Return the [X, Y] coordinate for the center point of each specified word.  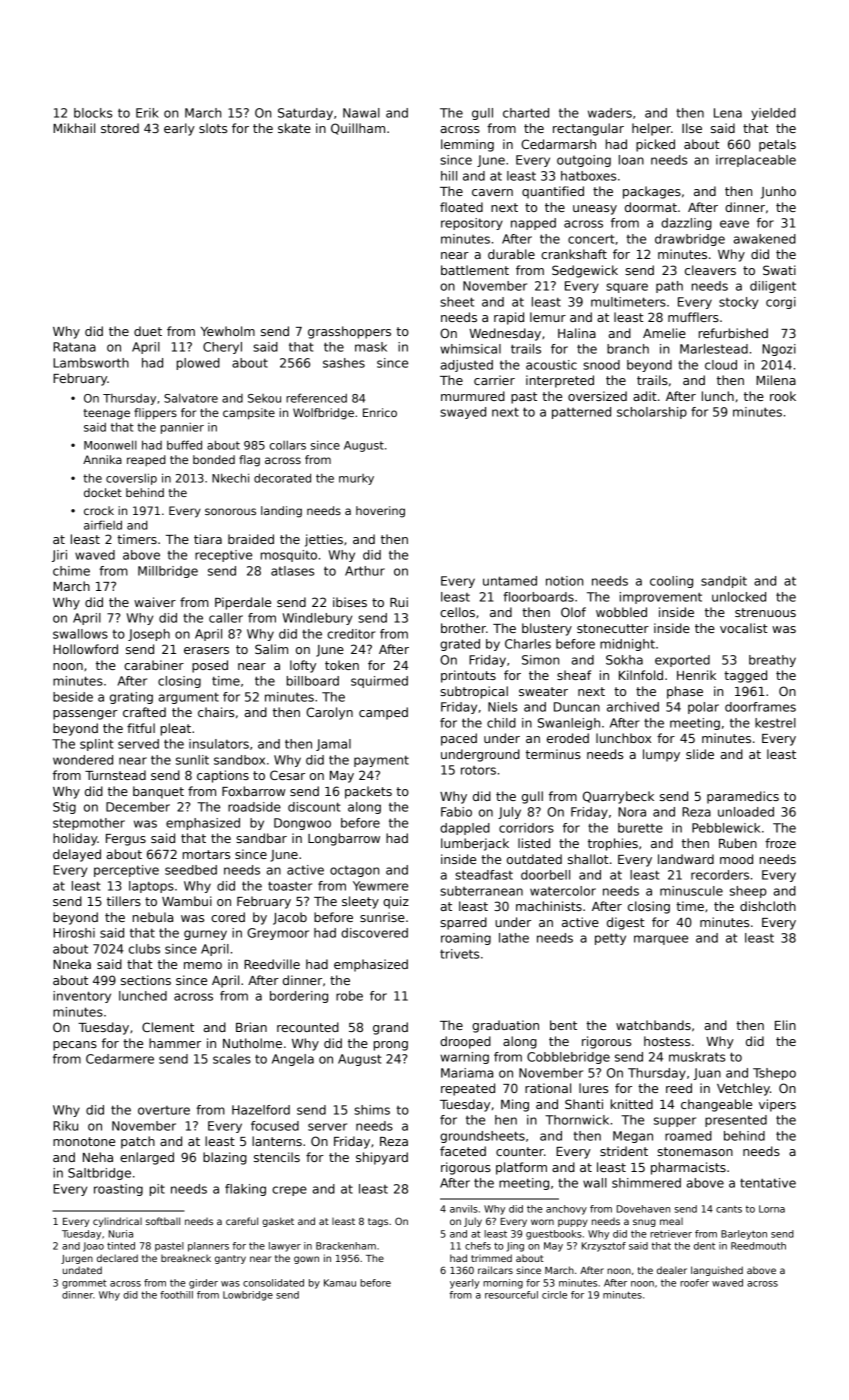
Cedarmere [120, 1059]
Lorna [772, 1209]
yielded [773, 114]
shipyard [382, 1158]
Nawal [361, 113]
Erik [147, 113]
